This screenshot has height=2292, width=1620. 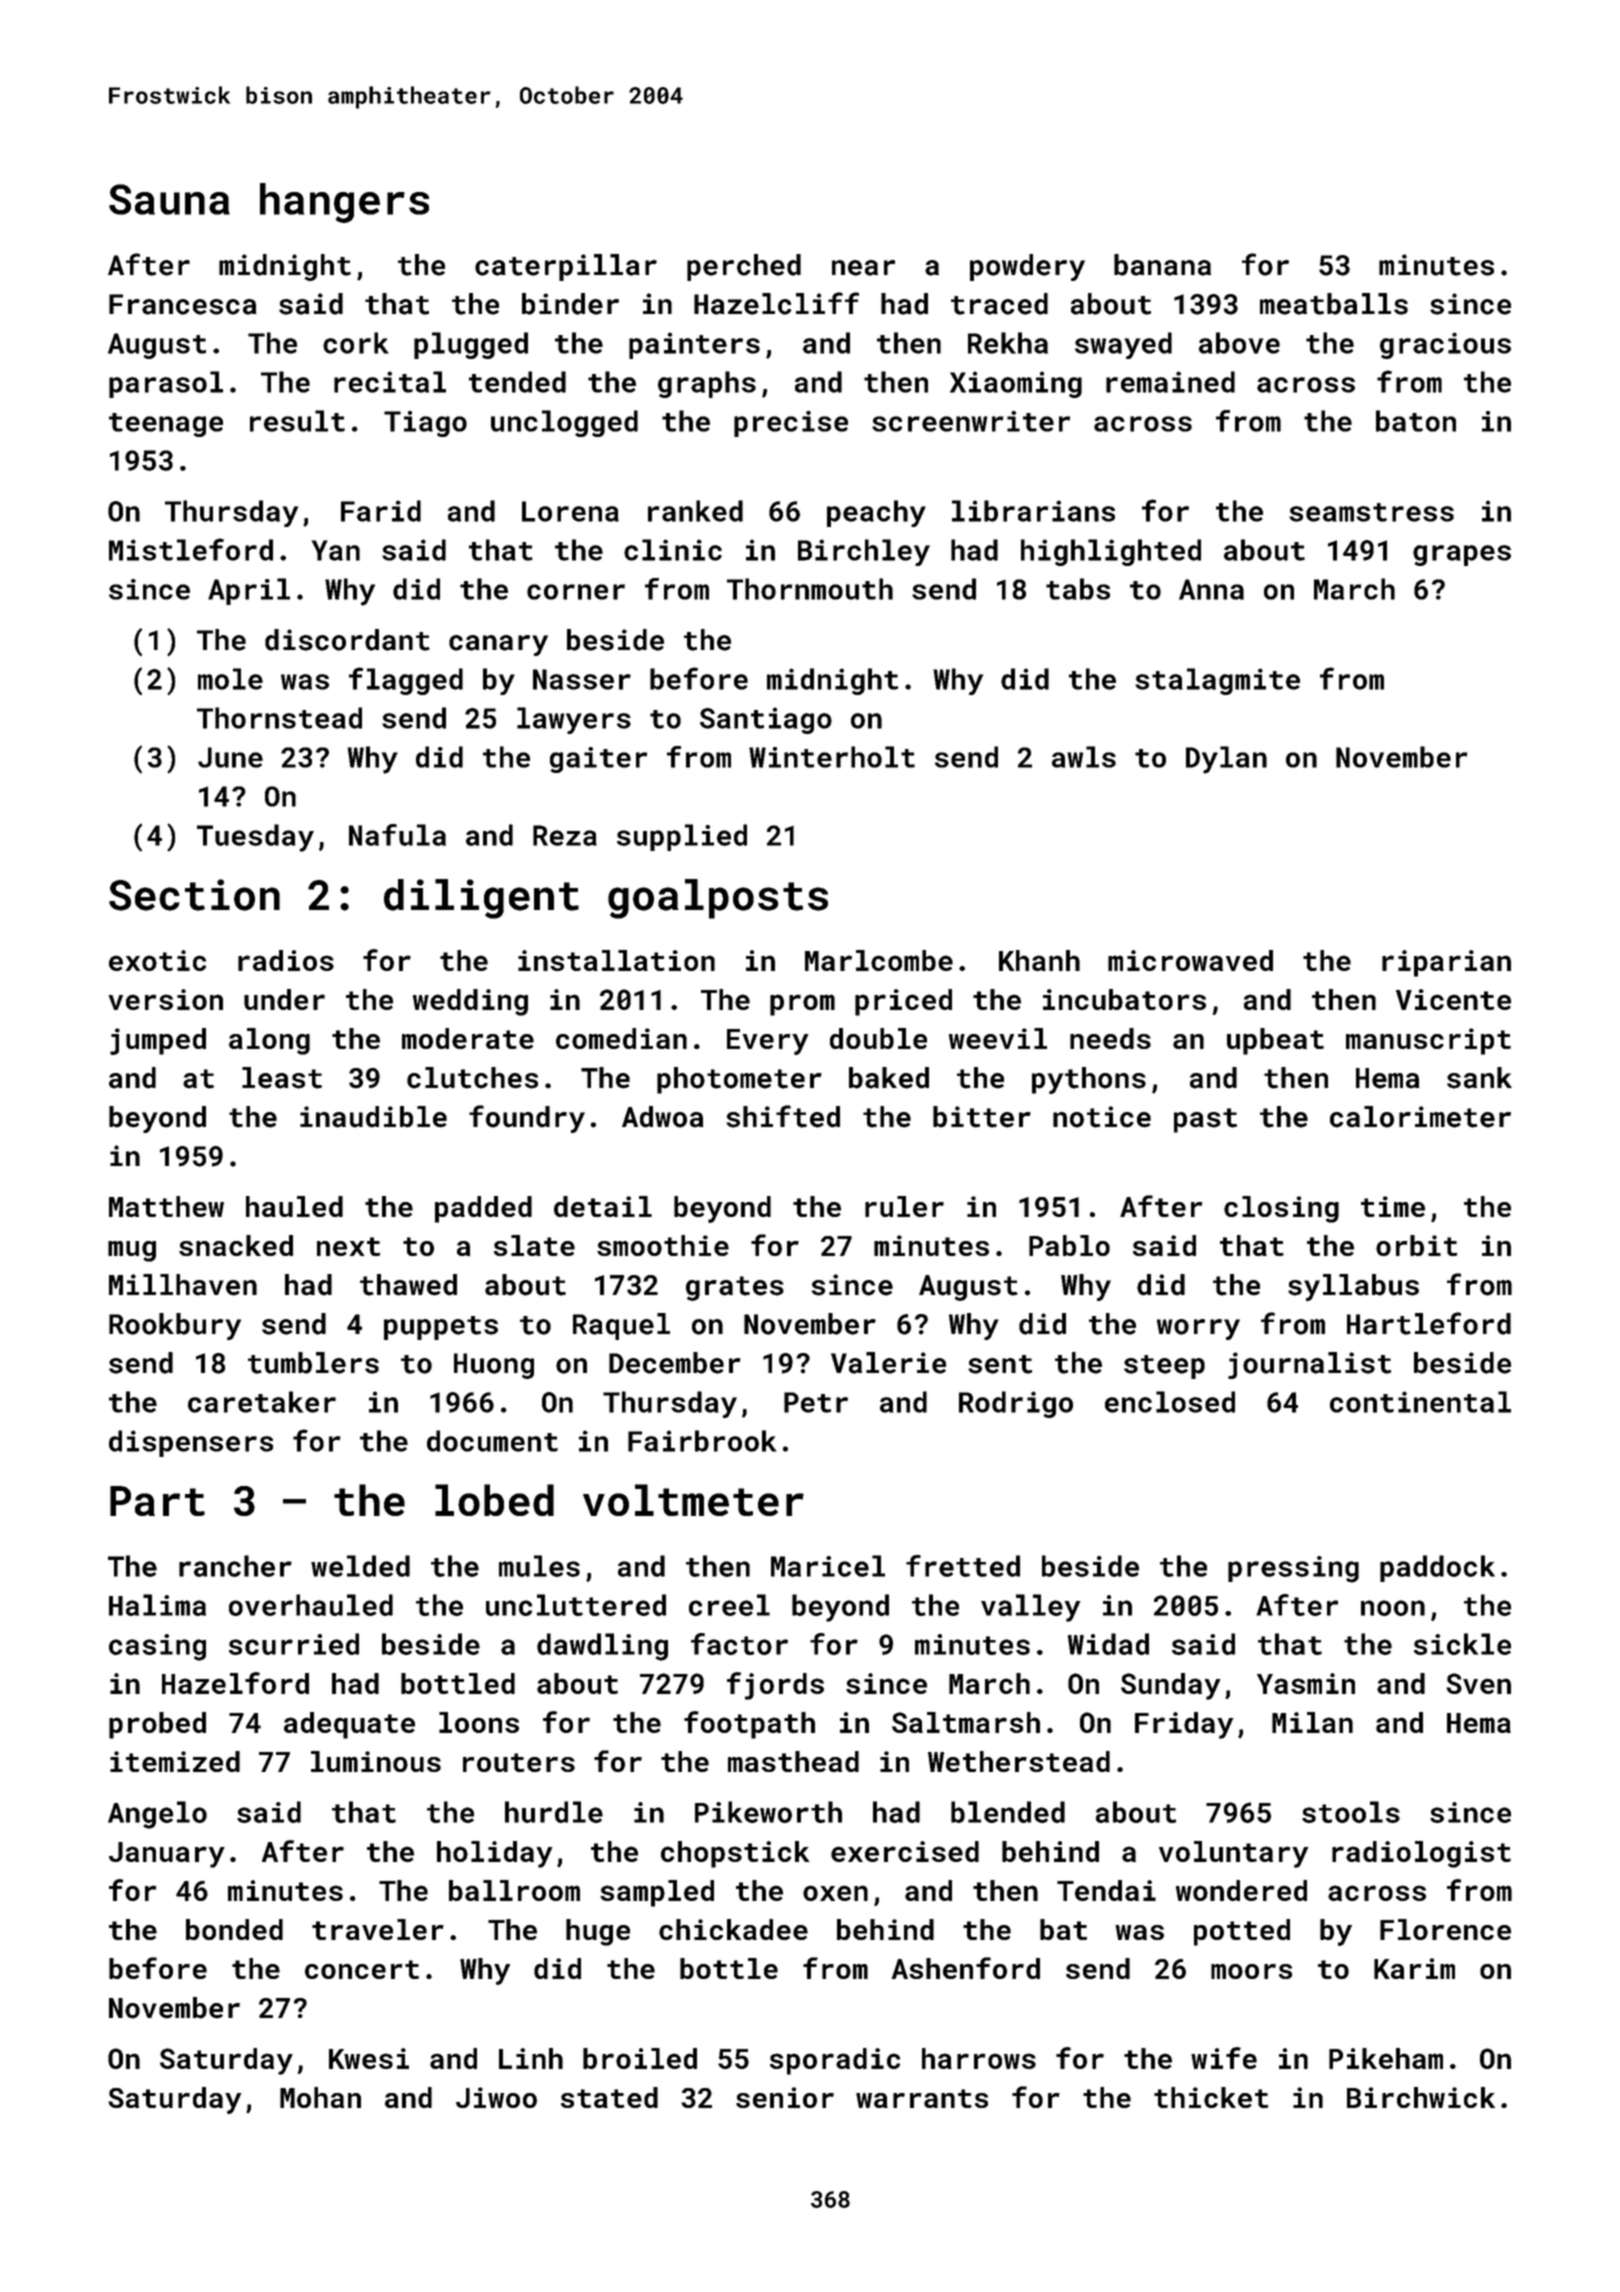 What do you see at coordinates (733, 1929) in the screenshot?
I see `chickadee` at bounding box center [733, 1929].
